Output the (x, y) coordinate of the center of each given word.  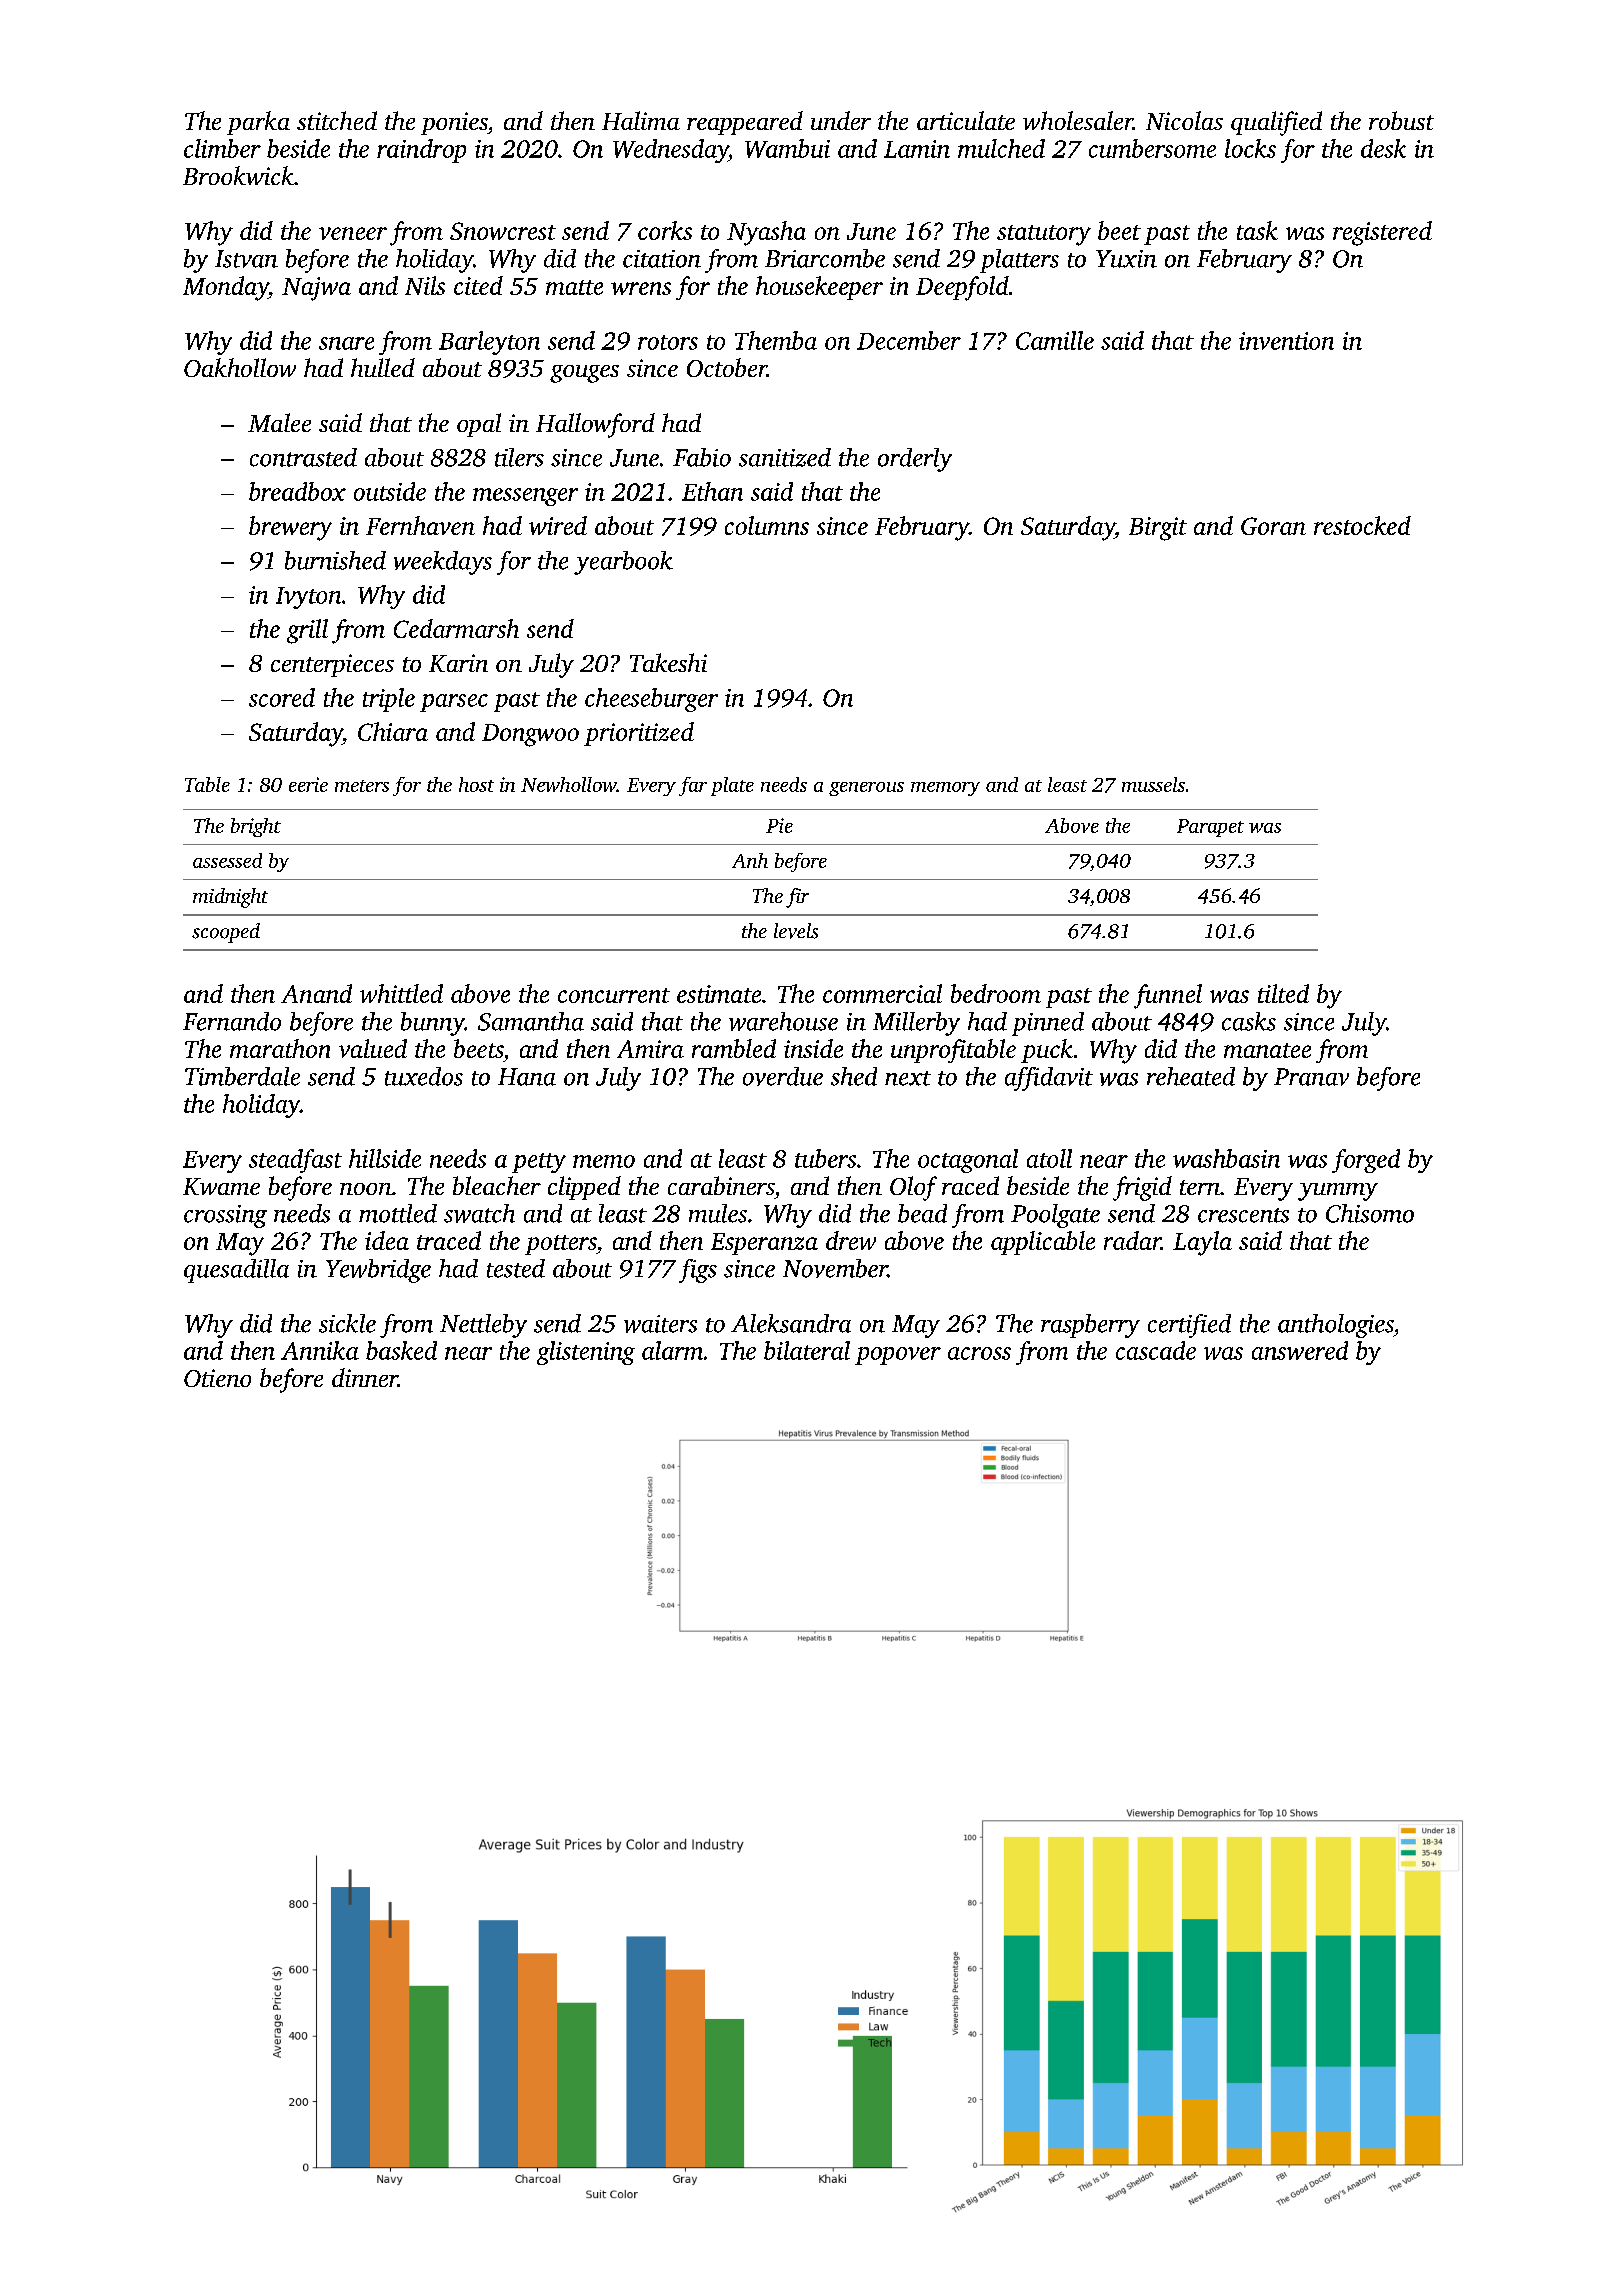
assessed (227, 860)
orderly (915, 460)
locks (1250, 148)
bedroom (996, 993)
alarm (672, 1350)
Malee (279, 422)
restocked (1362, 525)
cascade (1156, 1350)
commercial (882, 993)
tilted (1283, 993)
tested (516, 1268)
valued (373, 1048)
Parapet (1210, 828)
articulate (966, 120)
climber (222, 148)
